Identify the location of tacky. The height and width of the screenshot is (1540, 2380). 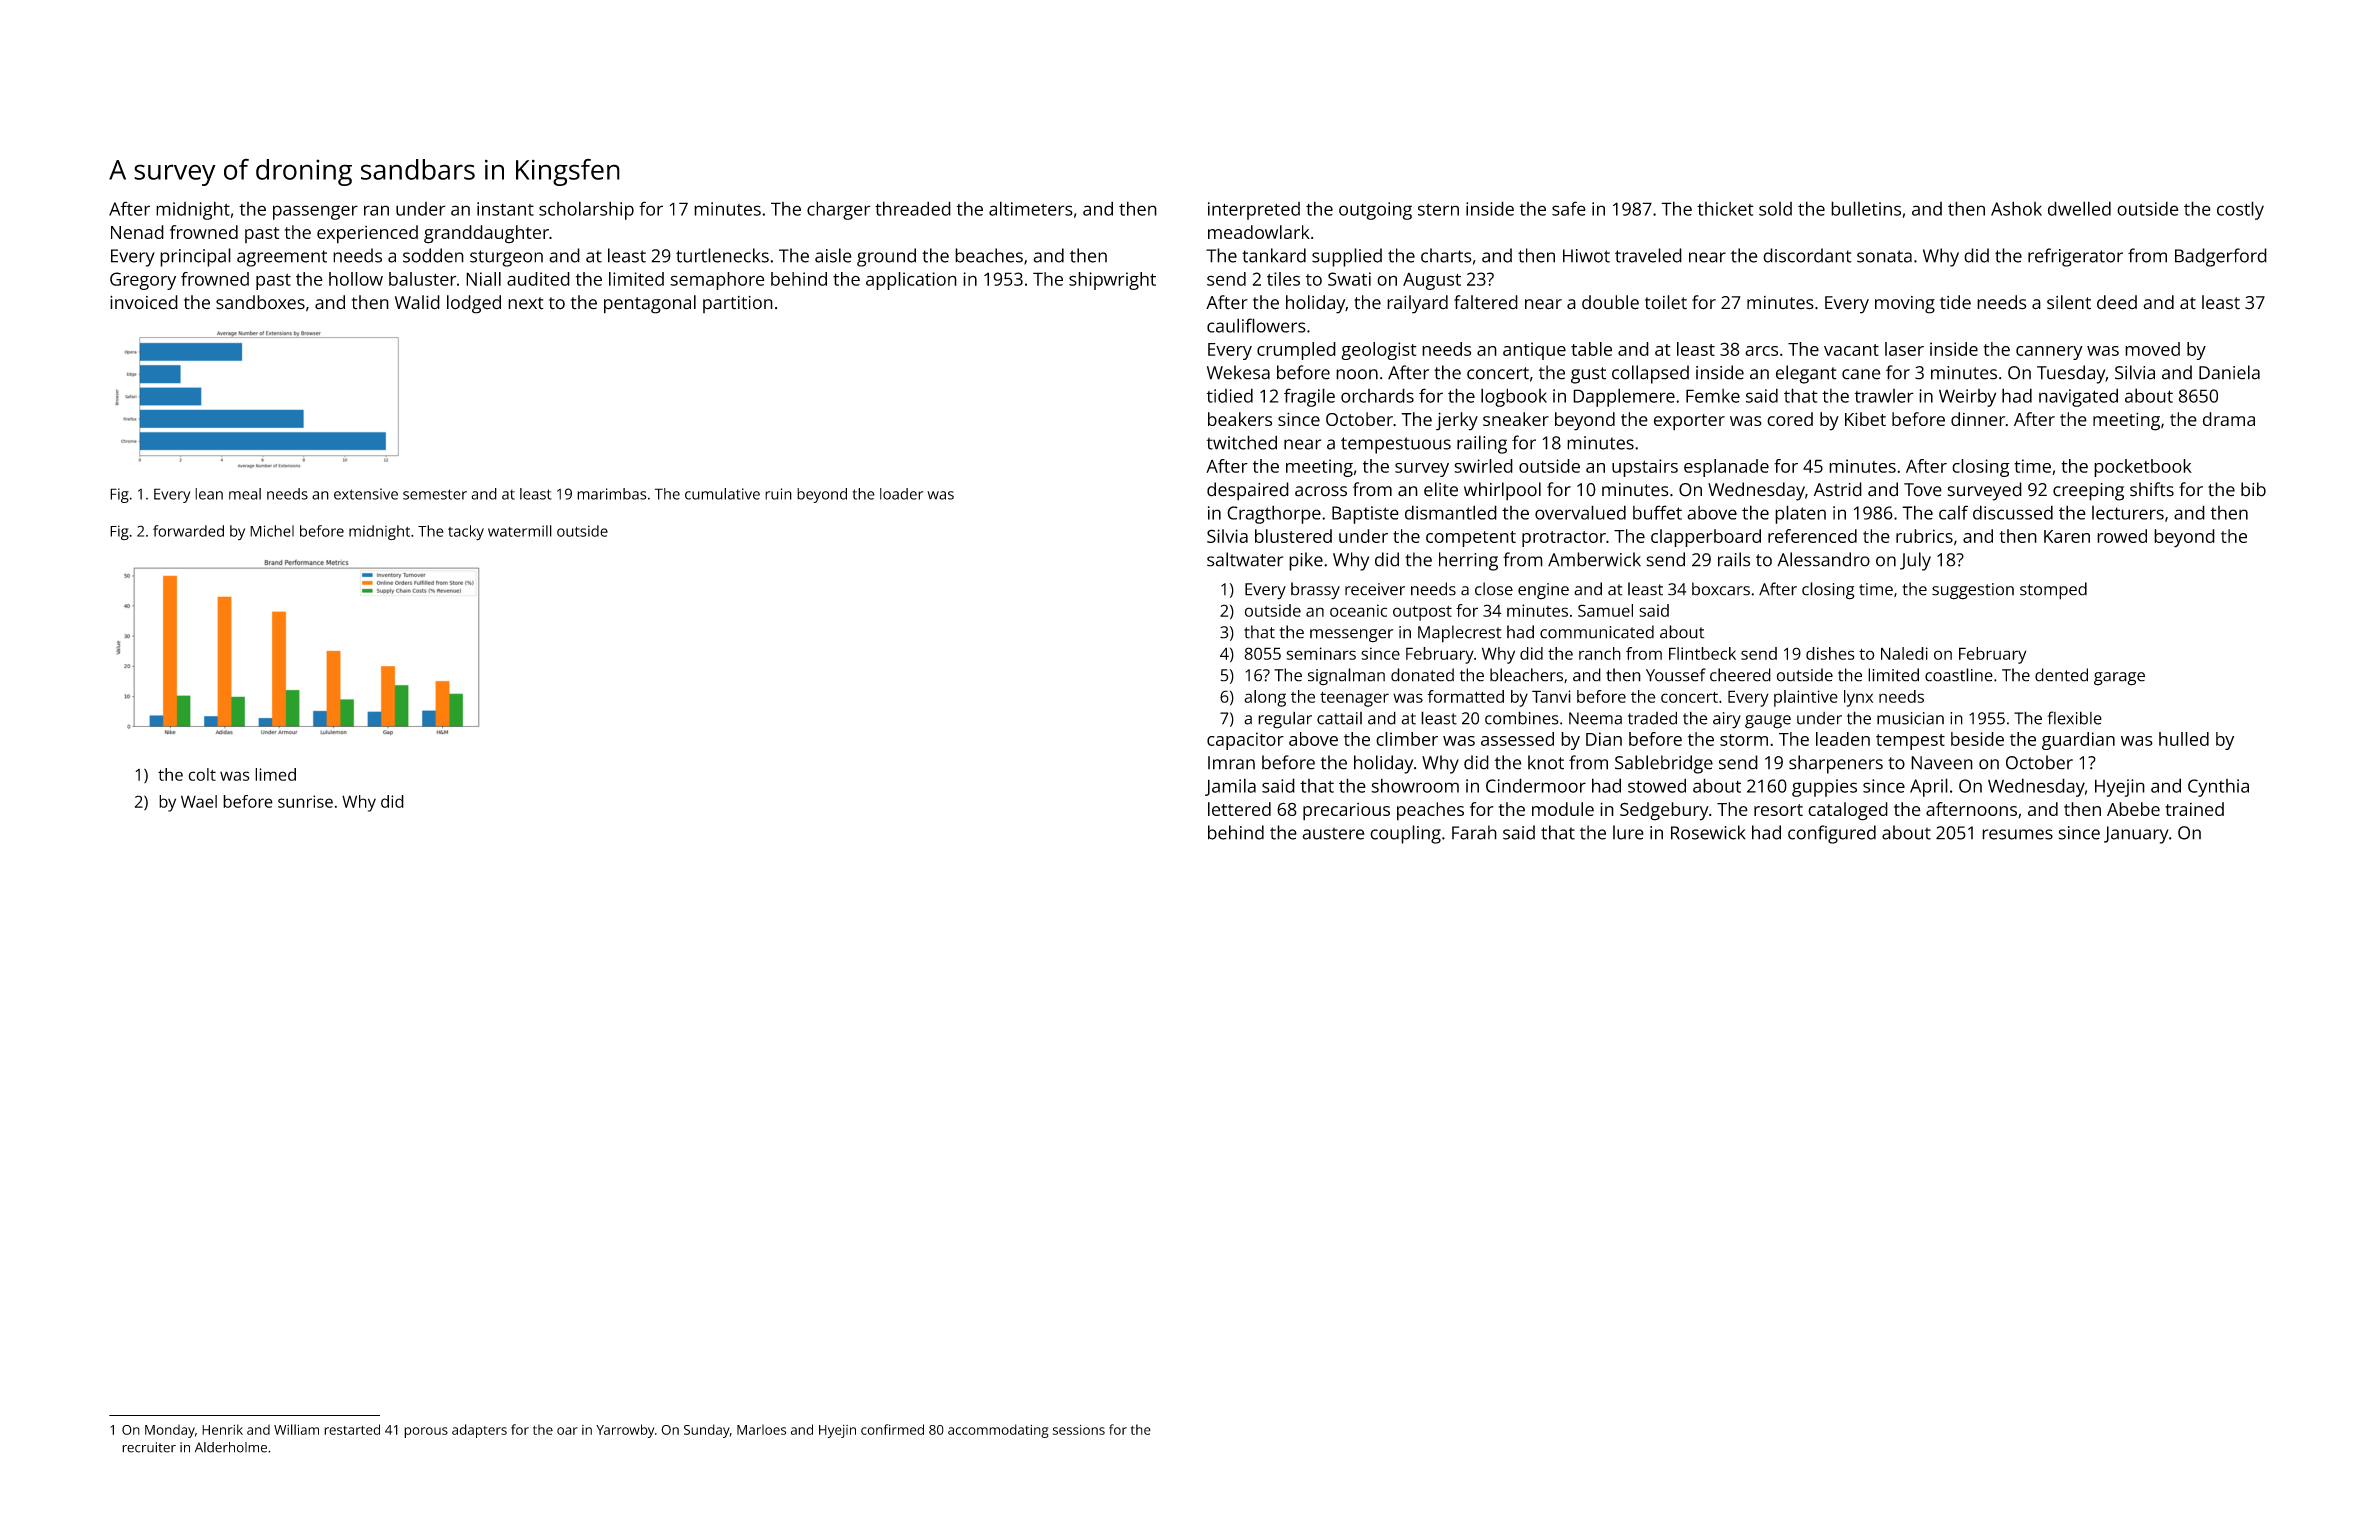
(466, 533).
